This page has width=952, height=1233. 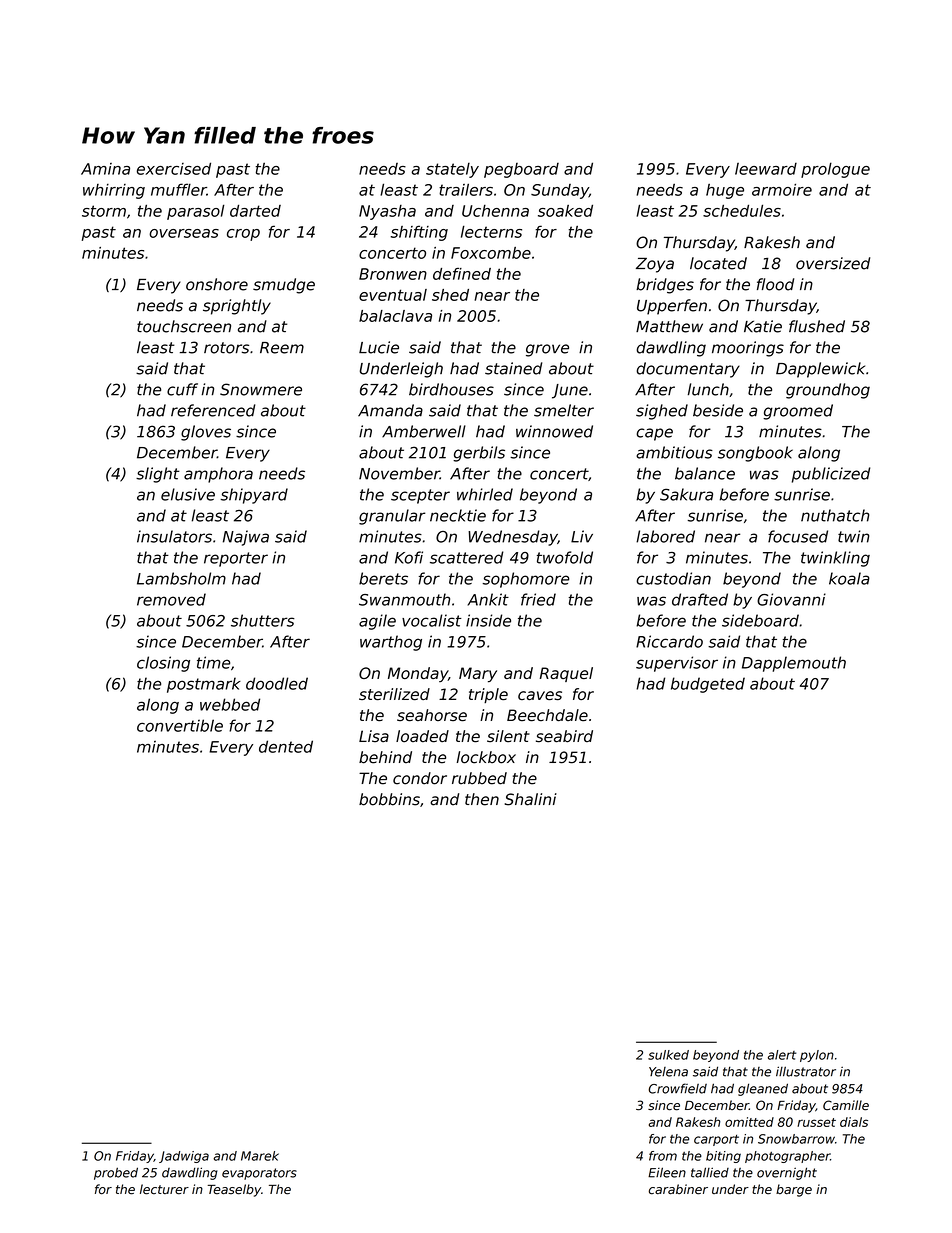 What do you see at coordinates (105, 169) in the page?
I see `Amina` at bounding box center [105, 169].
